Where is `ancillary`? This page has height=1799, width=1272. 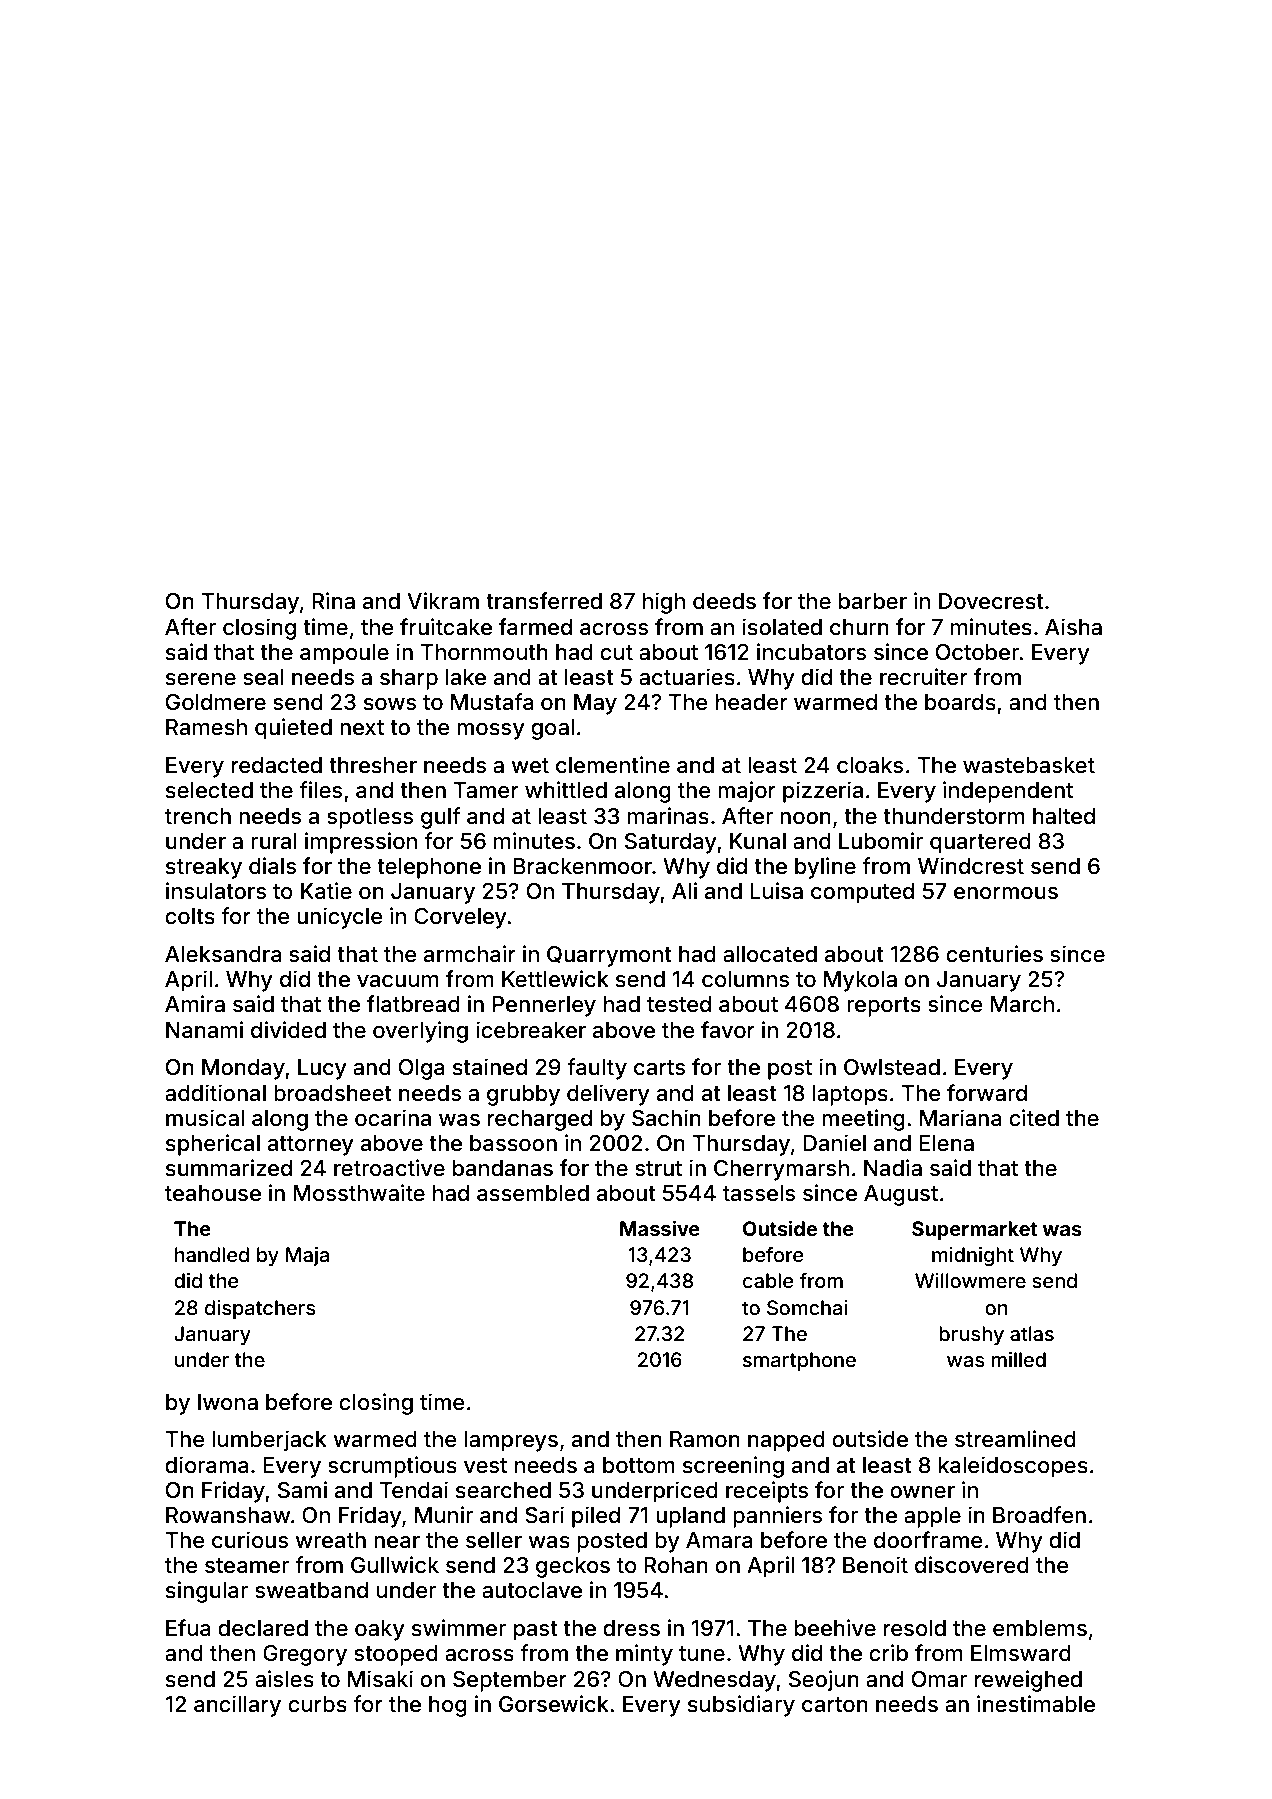
ancillary is located at coordinates (237, 1706).
